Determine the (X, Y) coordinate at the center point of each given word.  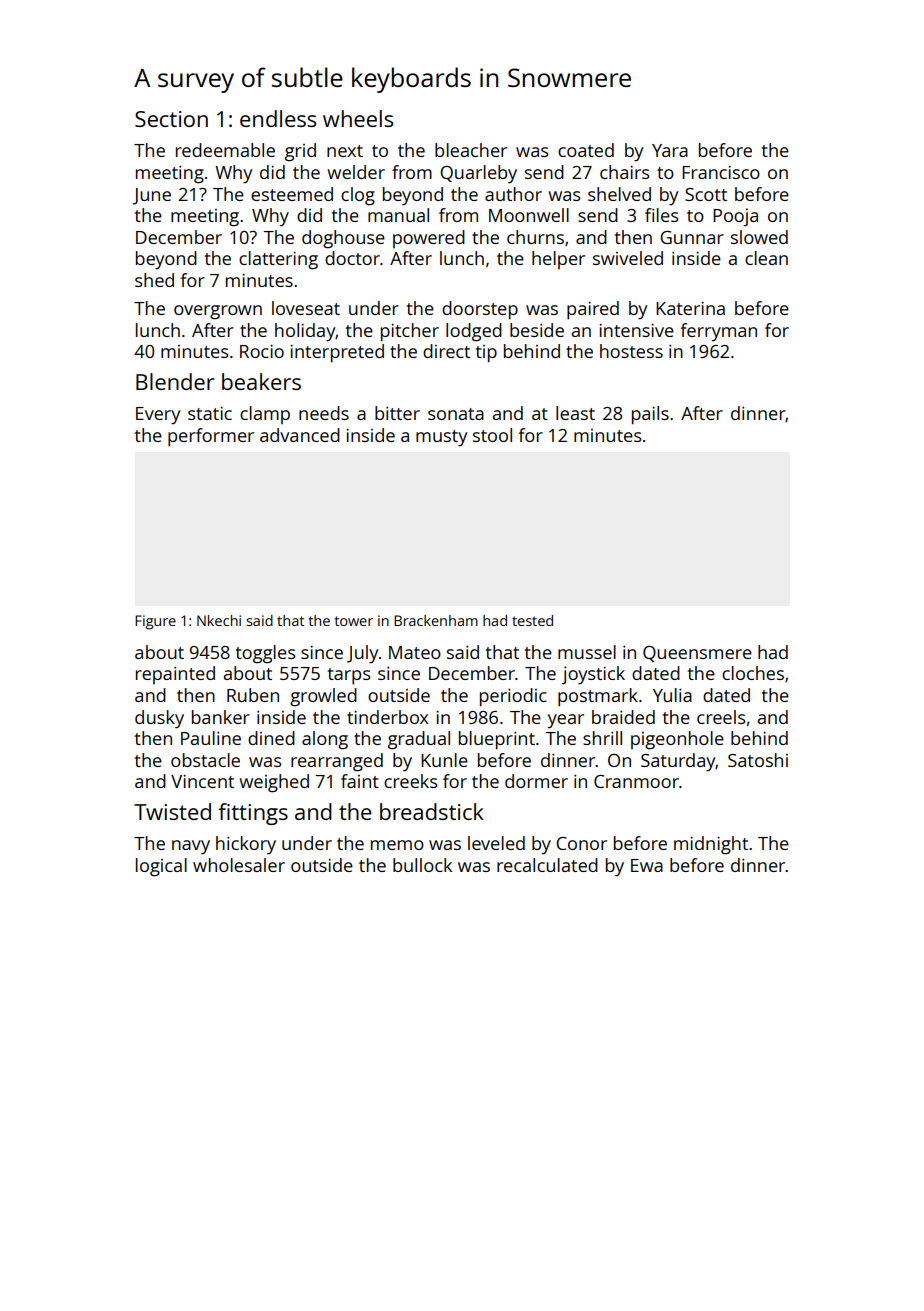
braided (623, 717)
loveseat (306, 308)
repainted (175, 675)
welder (356, 172)
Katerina (690, 308)
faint (360, 781)
